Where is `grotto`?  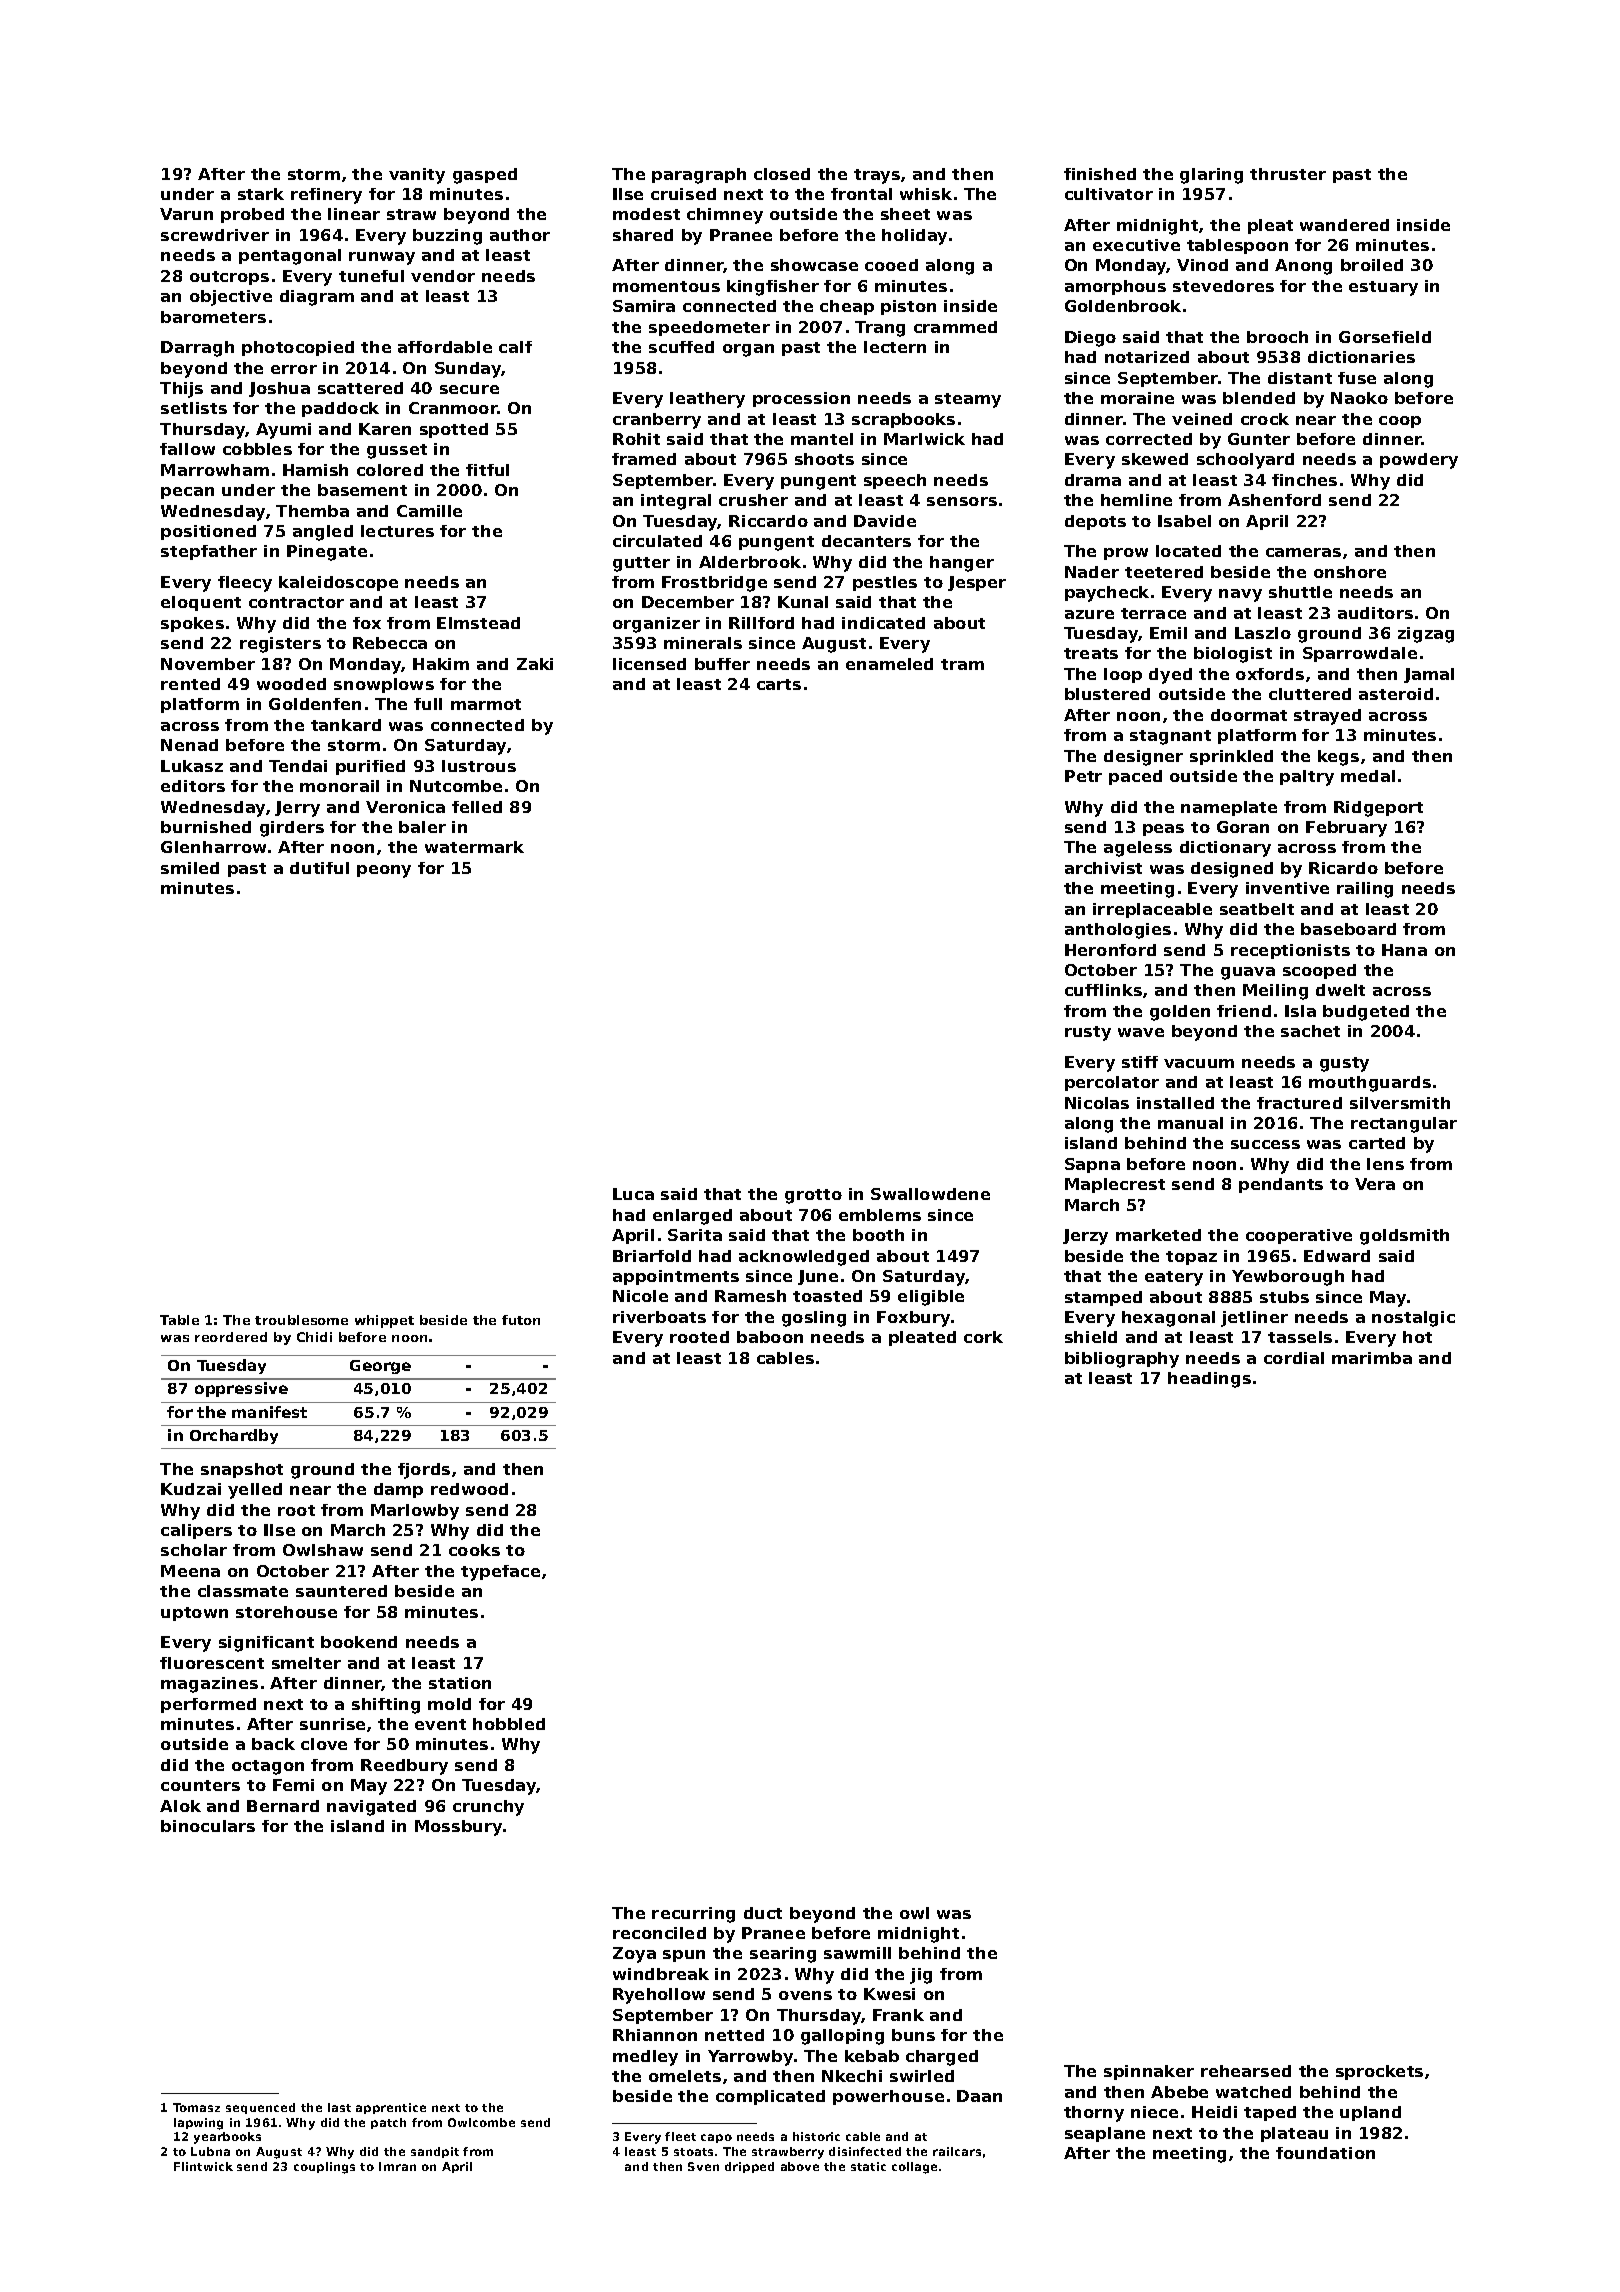
grotto is located at coordinates (813, 1196).
